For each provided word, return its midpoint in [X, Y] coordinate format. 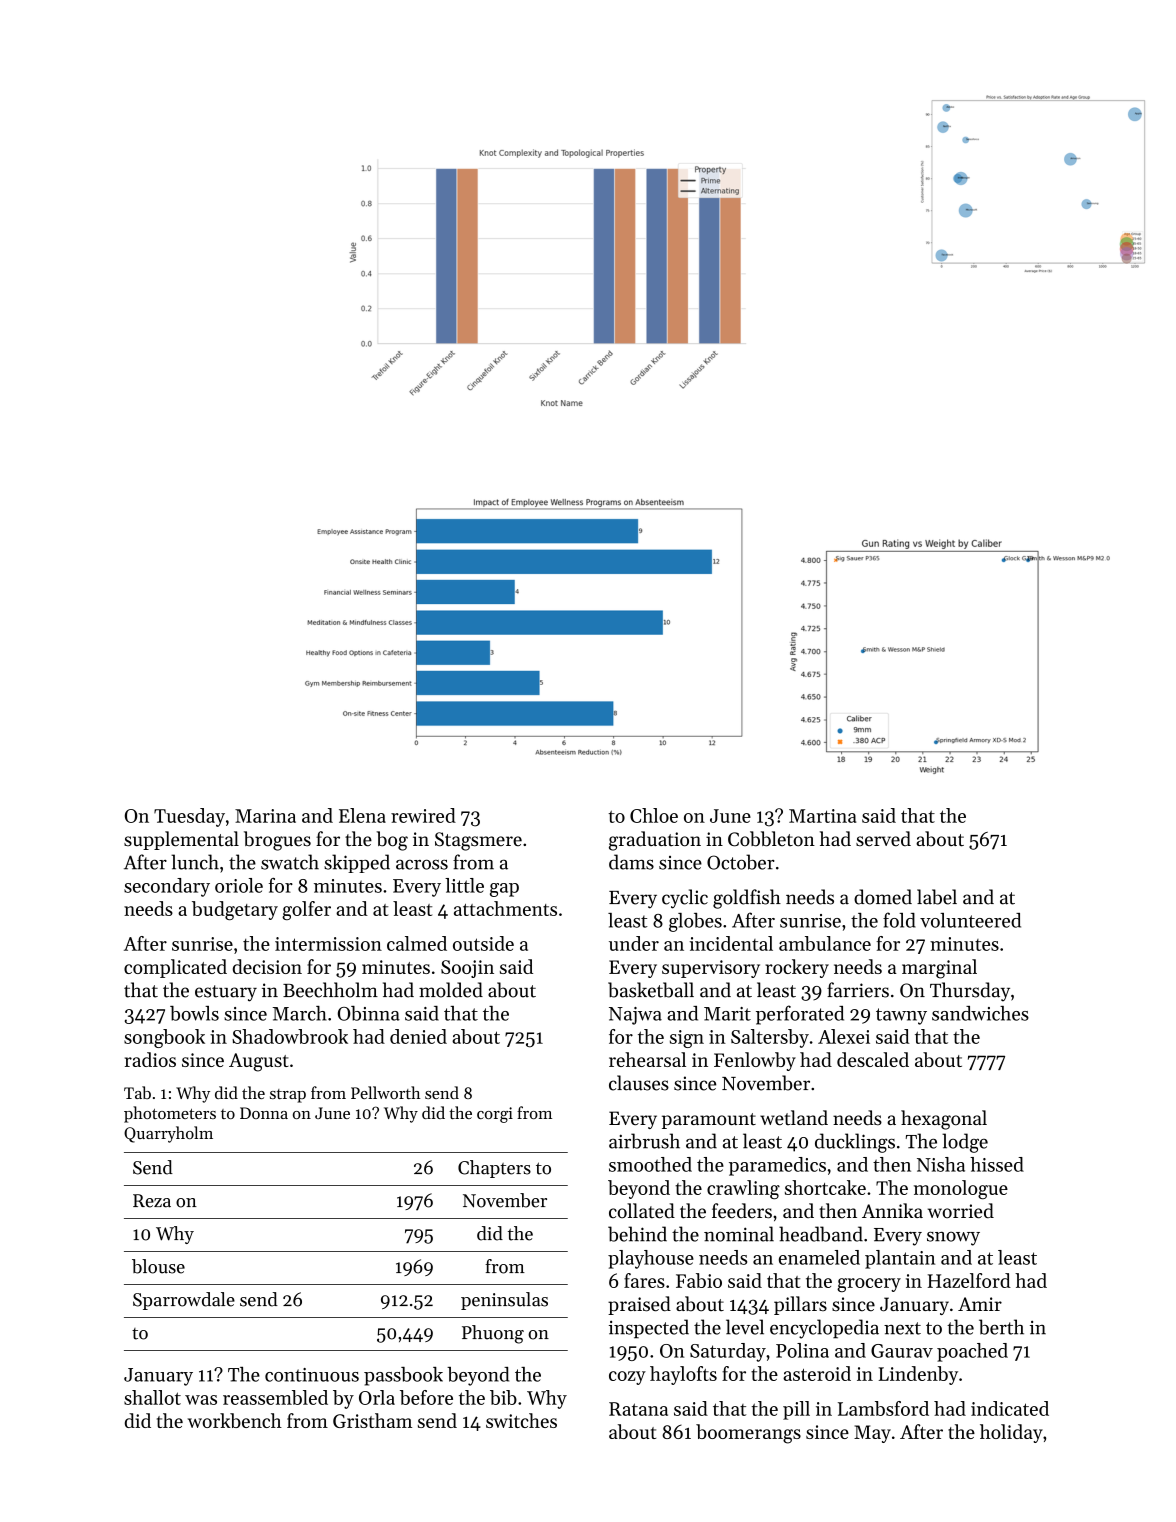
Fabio [699, 1280]
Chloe [654, 815]
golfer [306, 910]
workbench [235, 1420]
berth [1001, 1327]
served [883, 839]
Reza [152, 1201]
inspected [649, 1329]
